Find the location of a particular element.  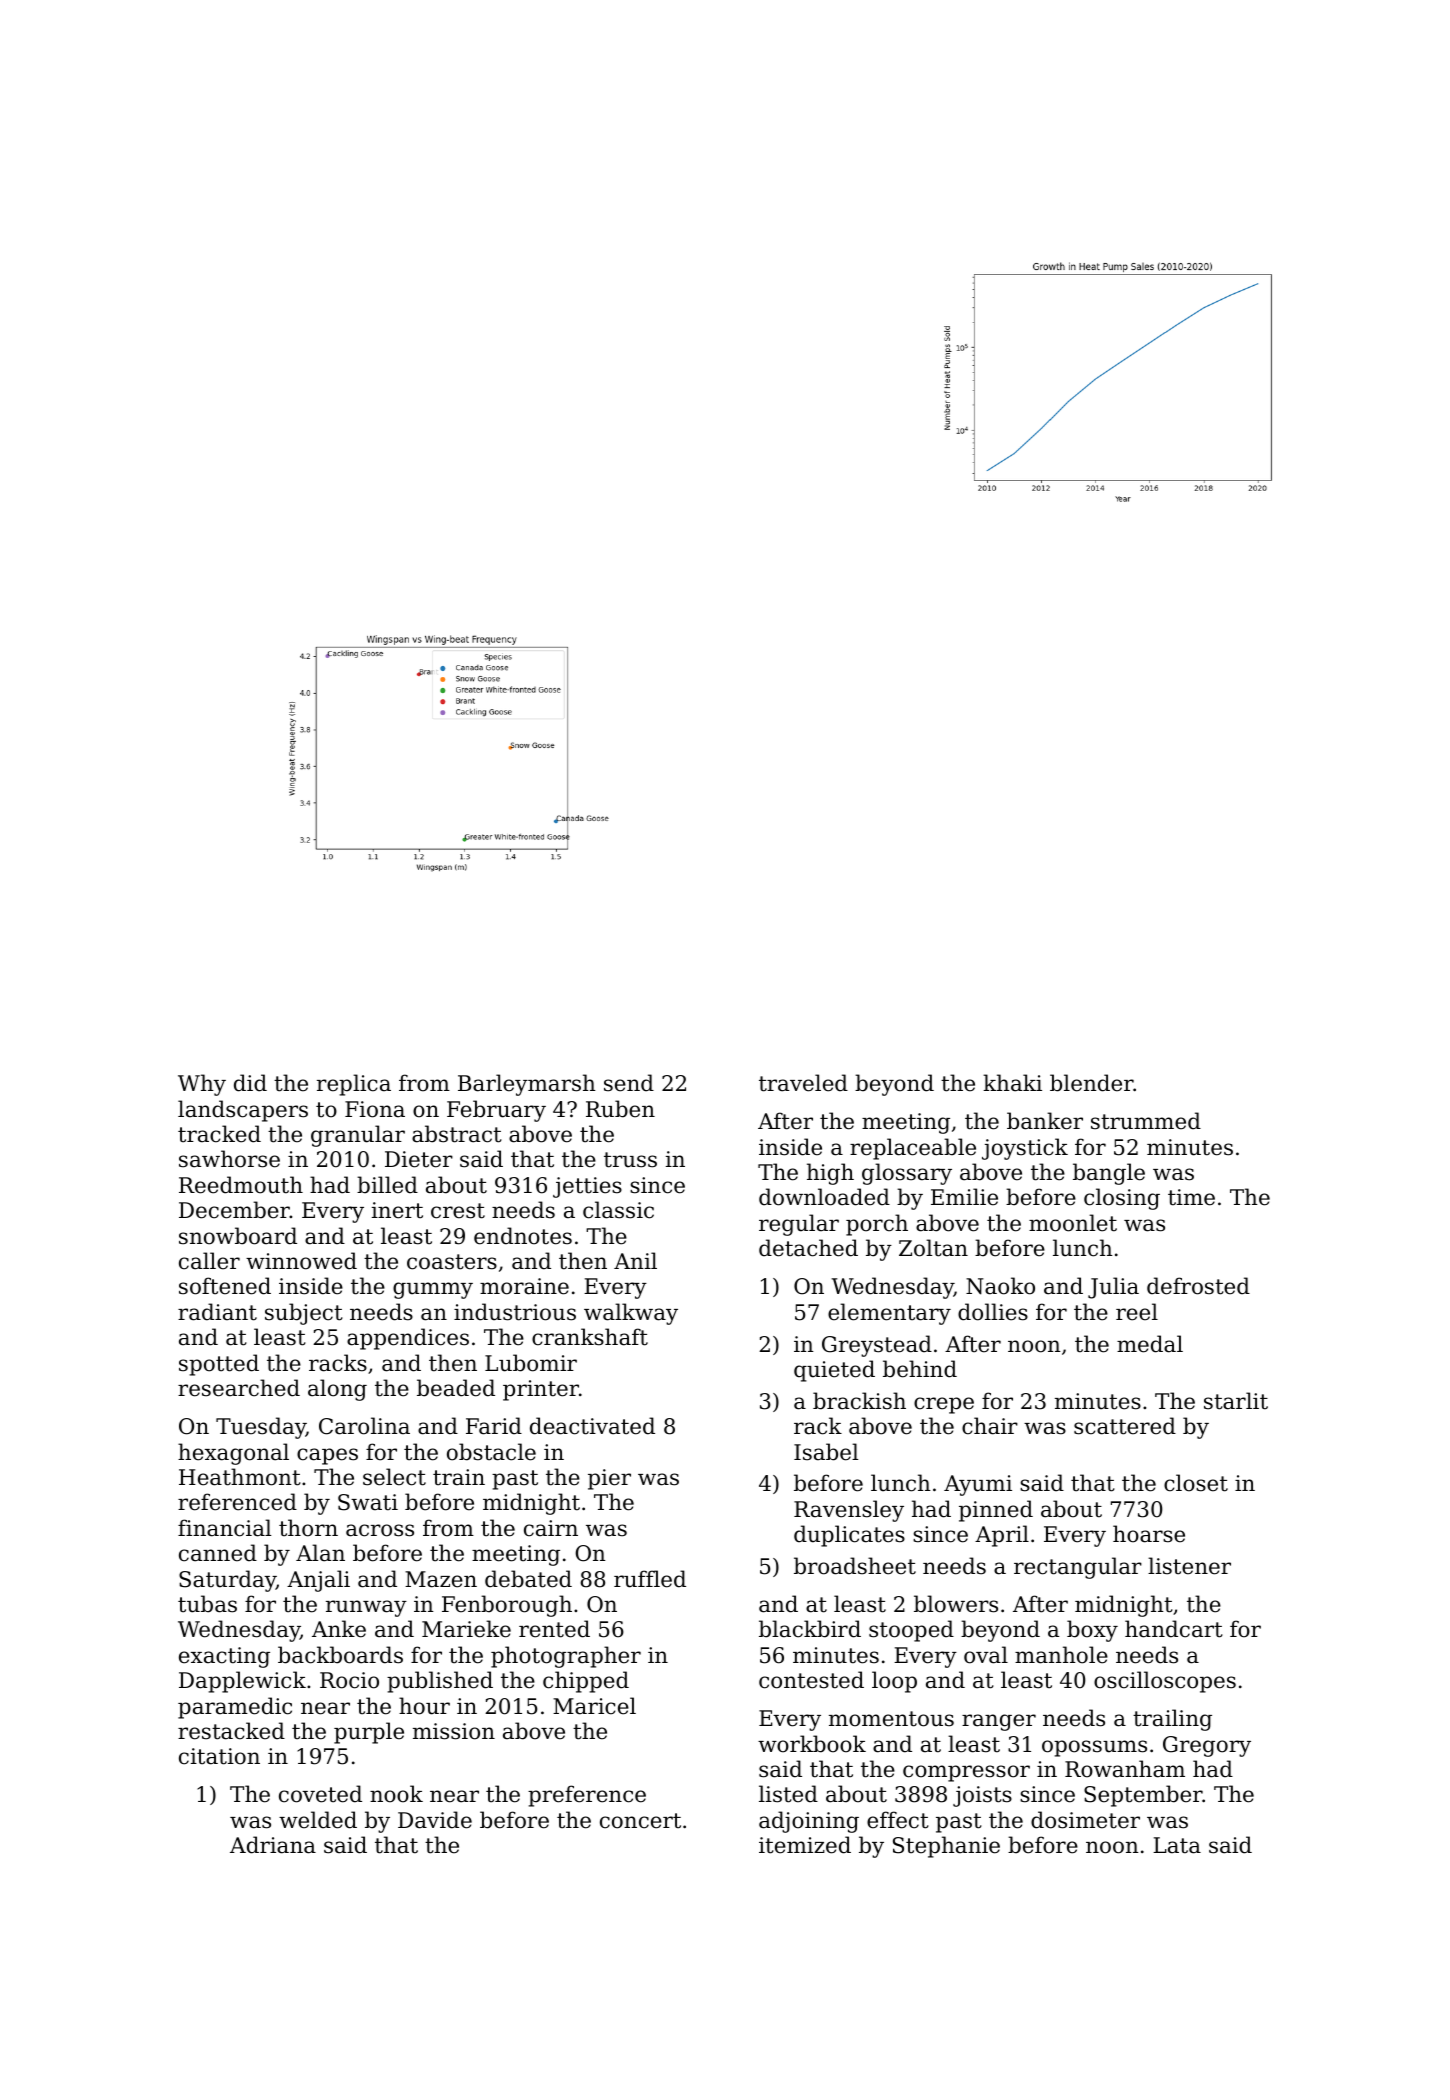

restacked is located at coordinates (231, 1731).
